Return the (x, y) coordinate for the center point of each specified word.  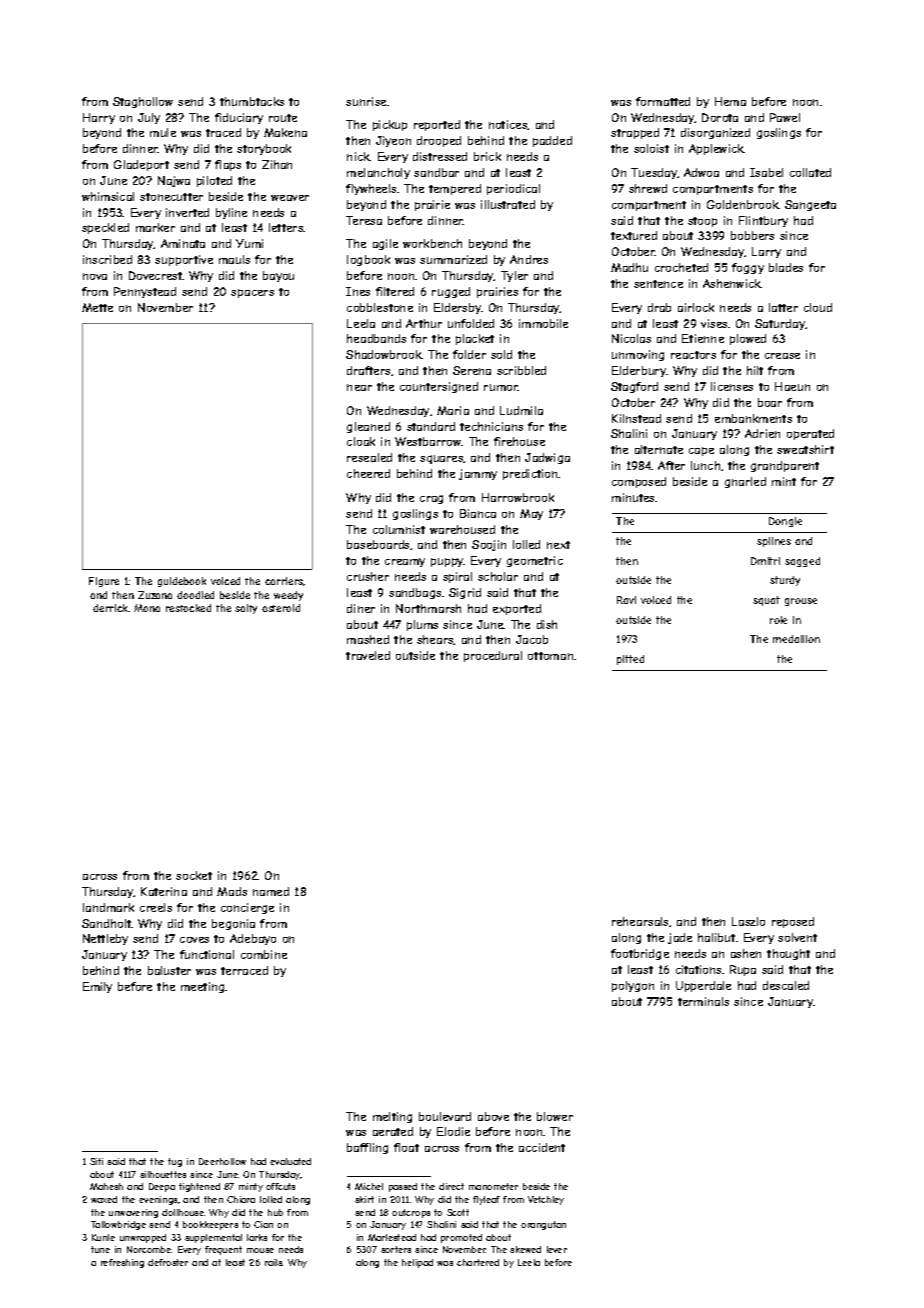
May (531, 514)
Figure (104, 582)
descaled (786, 985)
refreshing (122, 1263)
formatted (663, 101)
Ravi (626, 600)
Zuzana (155, 595)
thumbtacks (252, 101)
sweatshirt (805, 449)
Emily (97, 987)
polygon (633, 986)
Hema (730, 101)
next (558, 545)
